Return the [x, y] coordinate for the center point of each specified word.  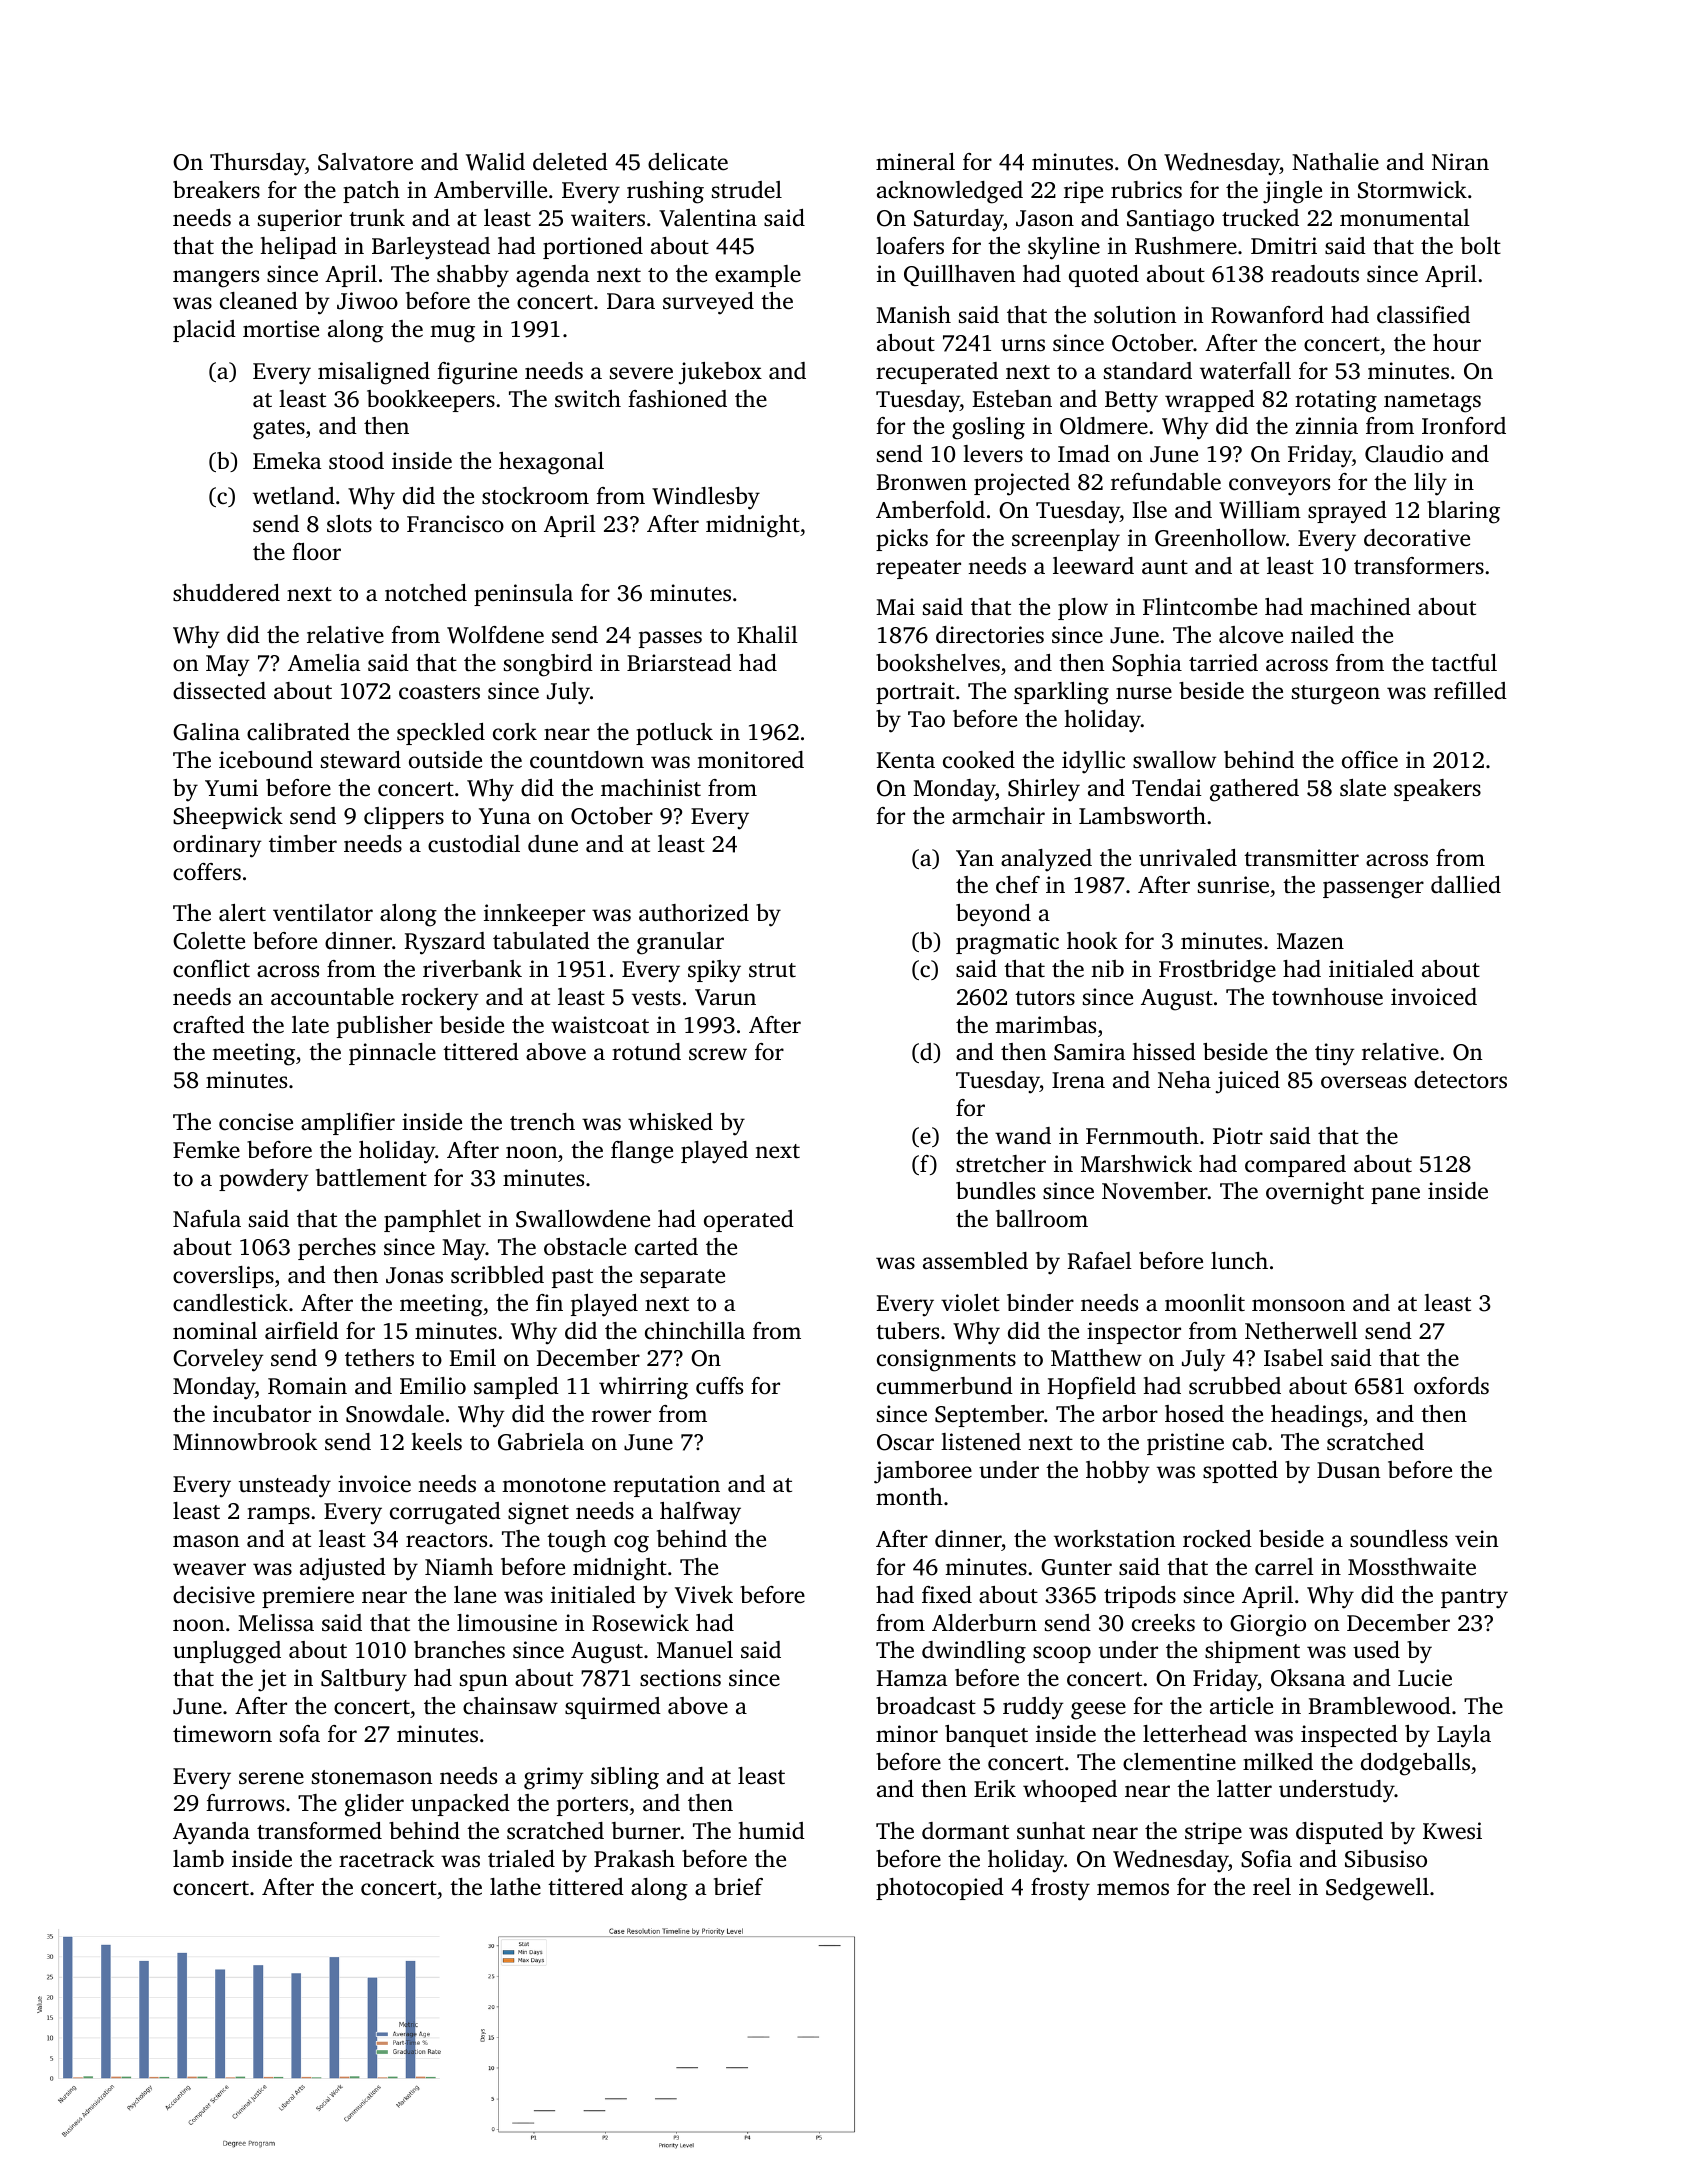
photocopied [940, 1889]
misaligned [374, 373]
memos [1133, 1889]
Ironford [1464, 426]
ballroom [1042, 1218]
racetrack [386, 1859]
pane [1395, 1195]
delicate [688, 162]
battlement [371, 1178]
